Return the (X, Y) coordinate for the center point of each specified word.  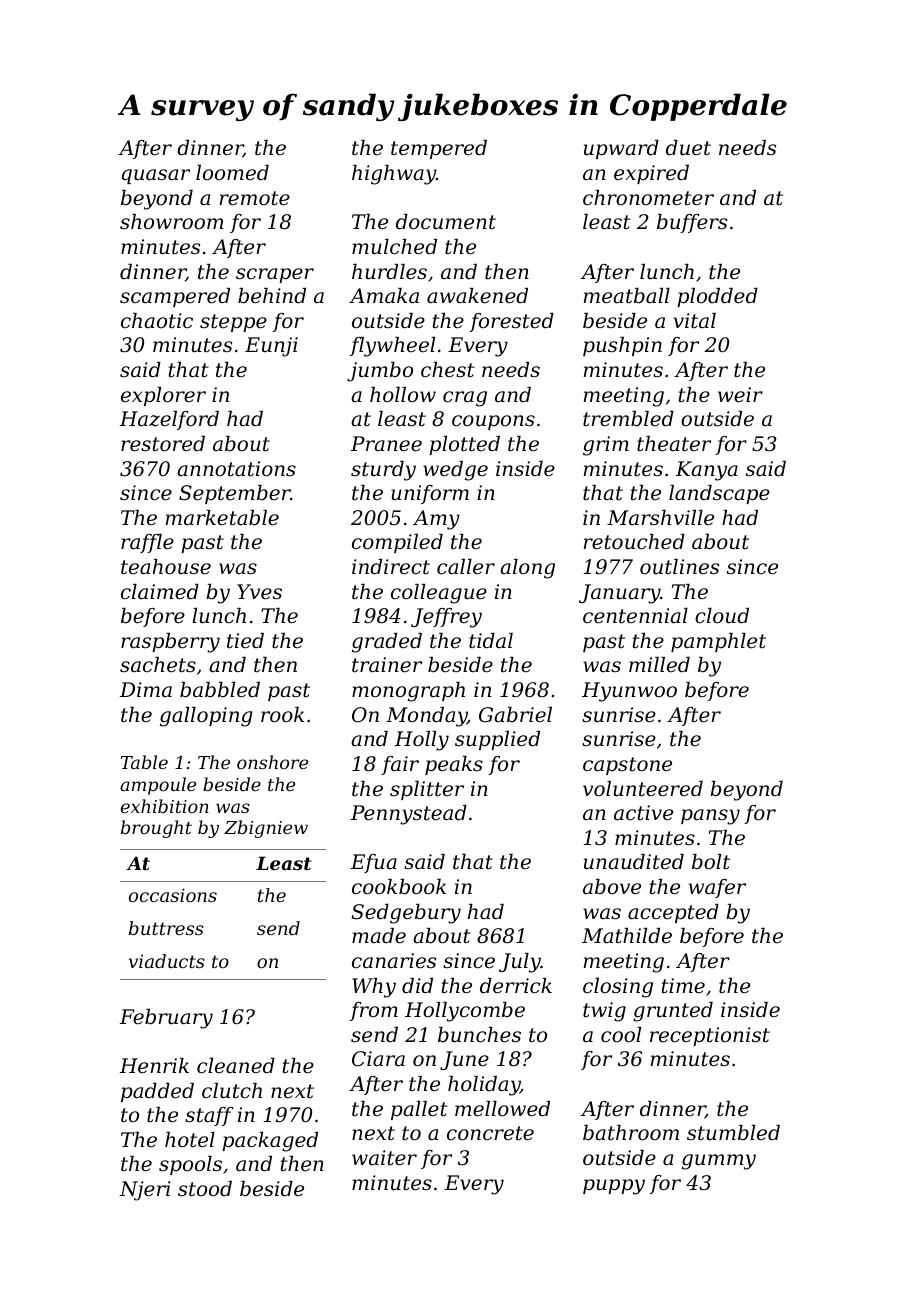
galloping (206, 717)
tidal (491, 641)
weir (740, 395)
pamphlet (718, 642)
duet (688, 148)
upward (621, 149)
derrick (516, 986)
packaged (270, 1142)
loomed (232, 173)
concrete (490, 1133)
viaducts (167, 961)
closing (618, 988)
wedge (455, 471)
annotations (236, 469)
